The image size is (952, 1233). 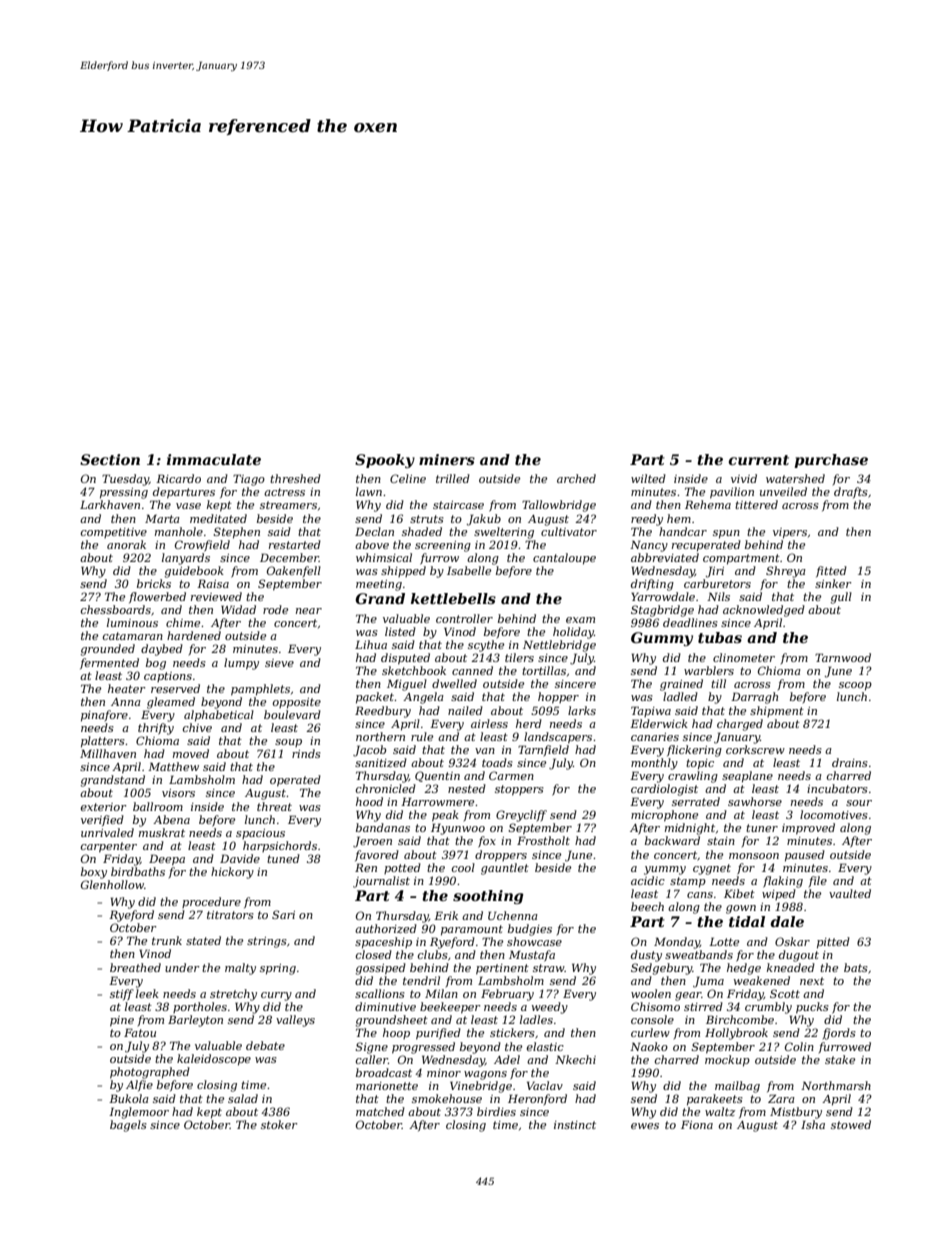 What do you see at coordinates (777, 711) in the screenshot?
I see `shipment` at bounding box center [777, 711].
